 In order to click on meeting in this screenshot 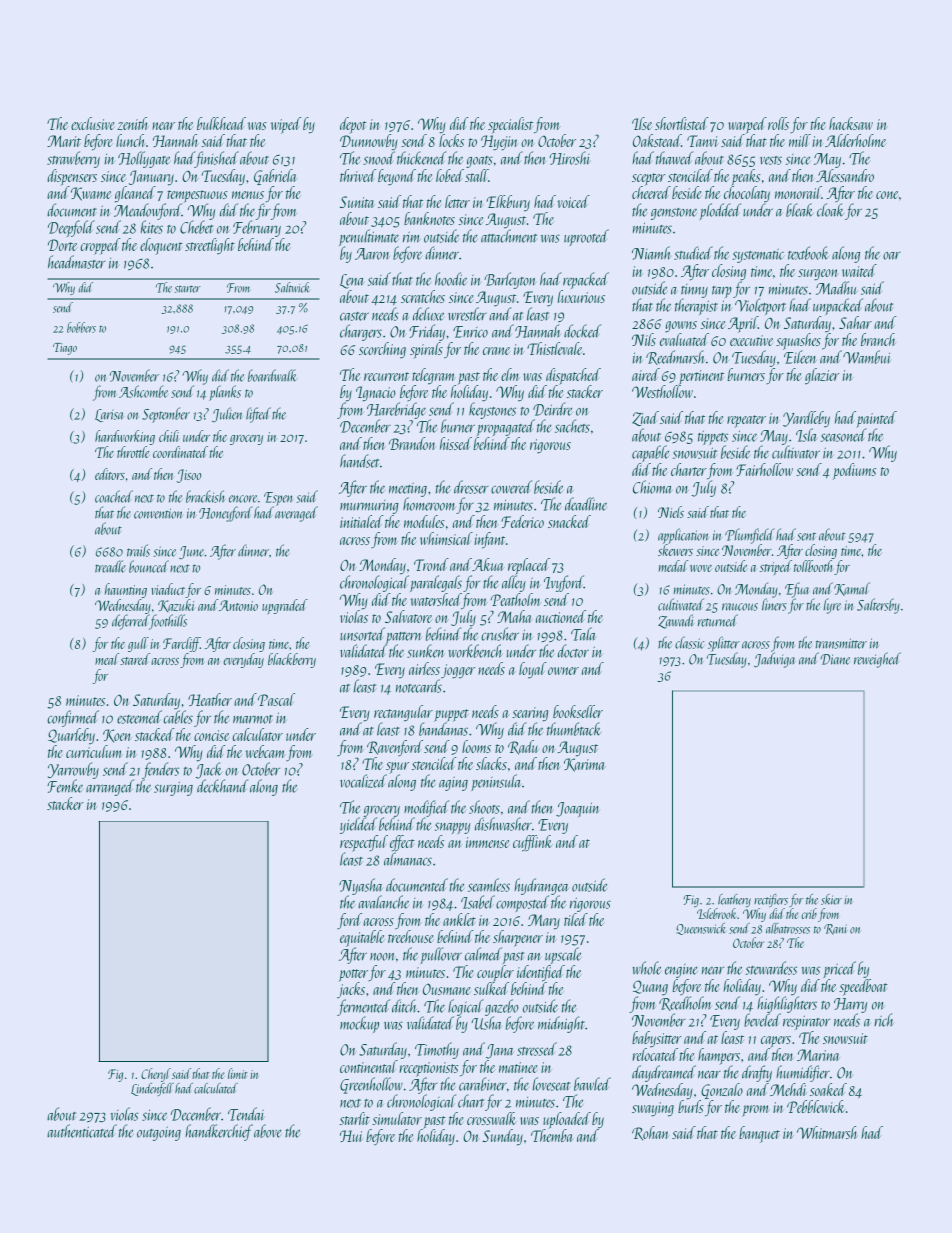, I will do `click(408, 490)`.
